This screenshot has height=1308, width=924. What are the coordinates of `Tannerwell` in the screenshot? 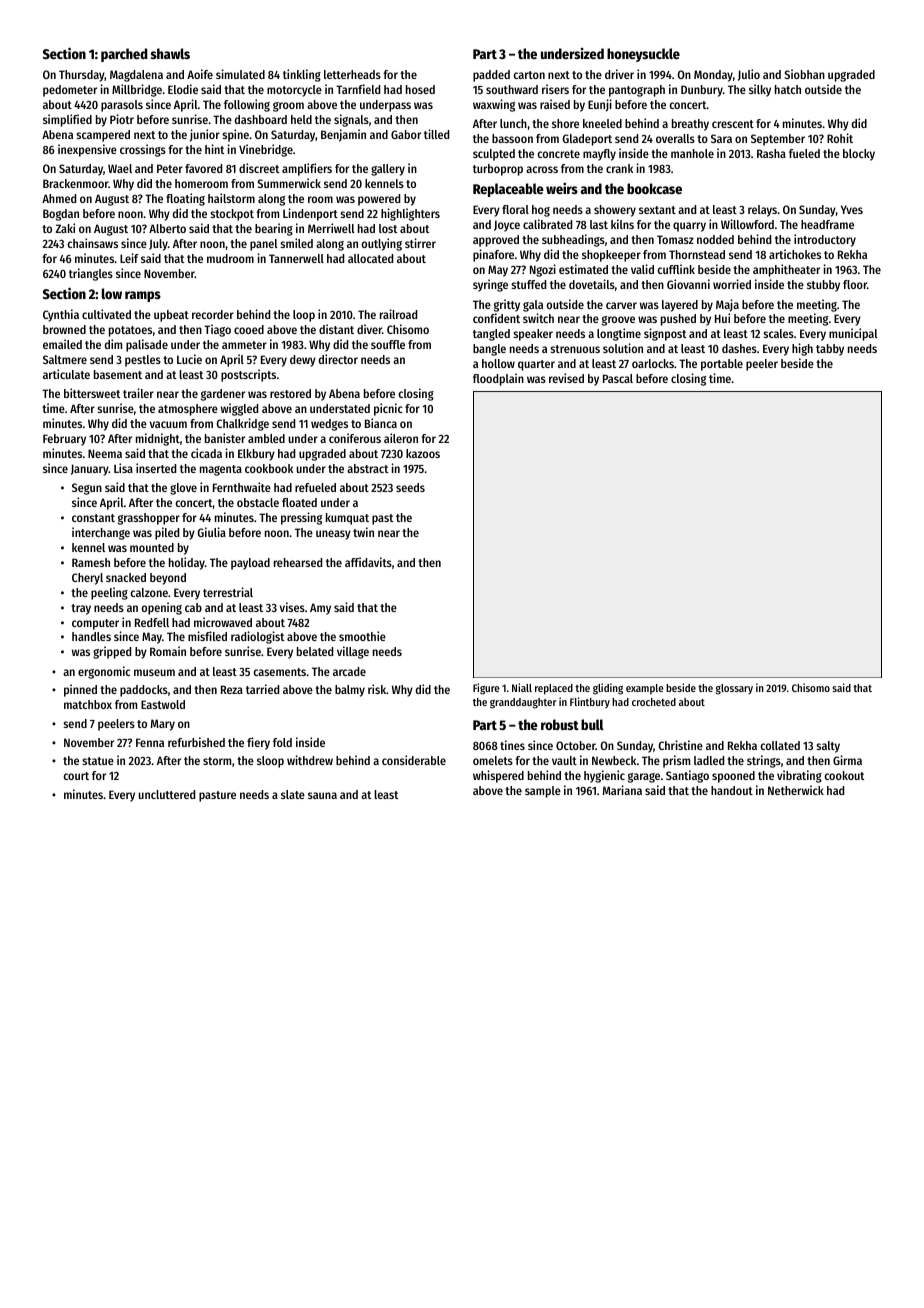 It's located at (296, 258).
